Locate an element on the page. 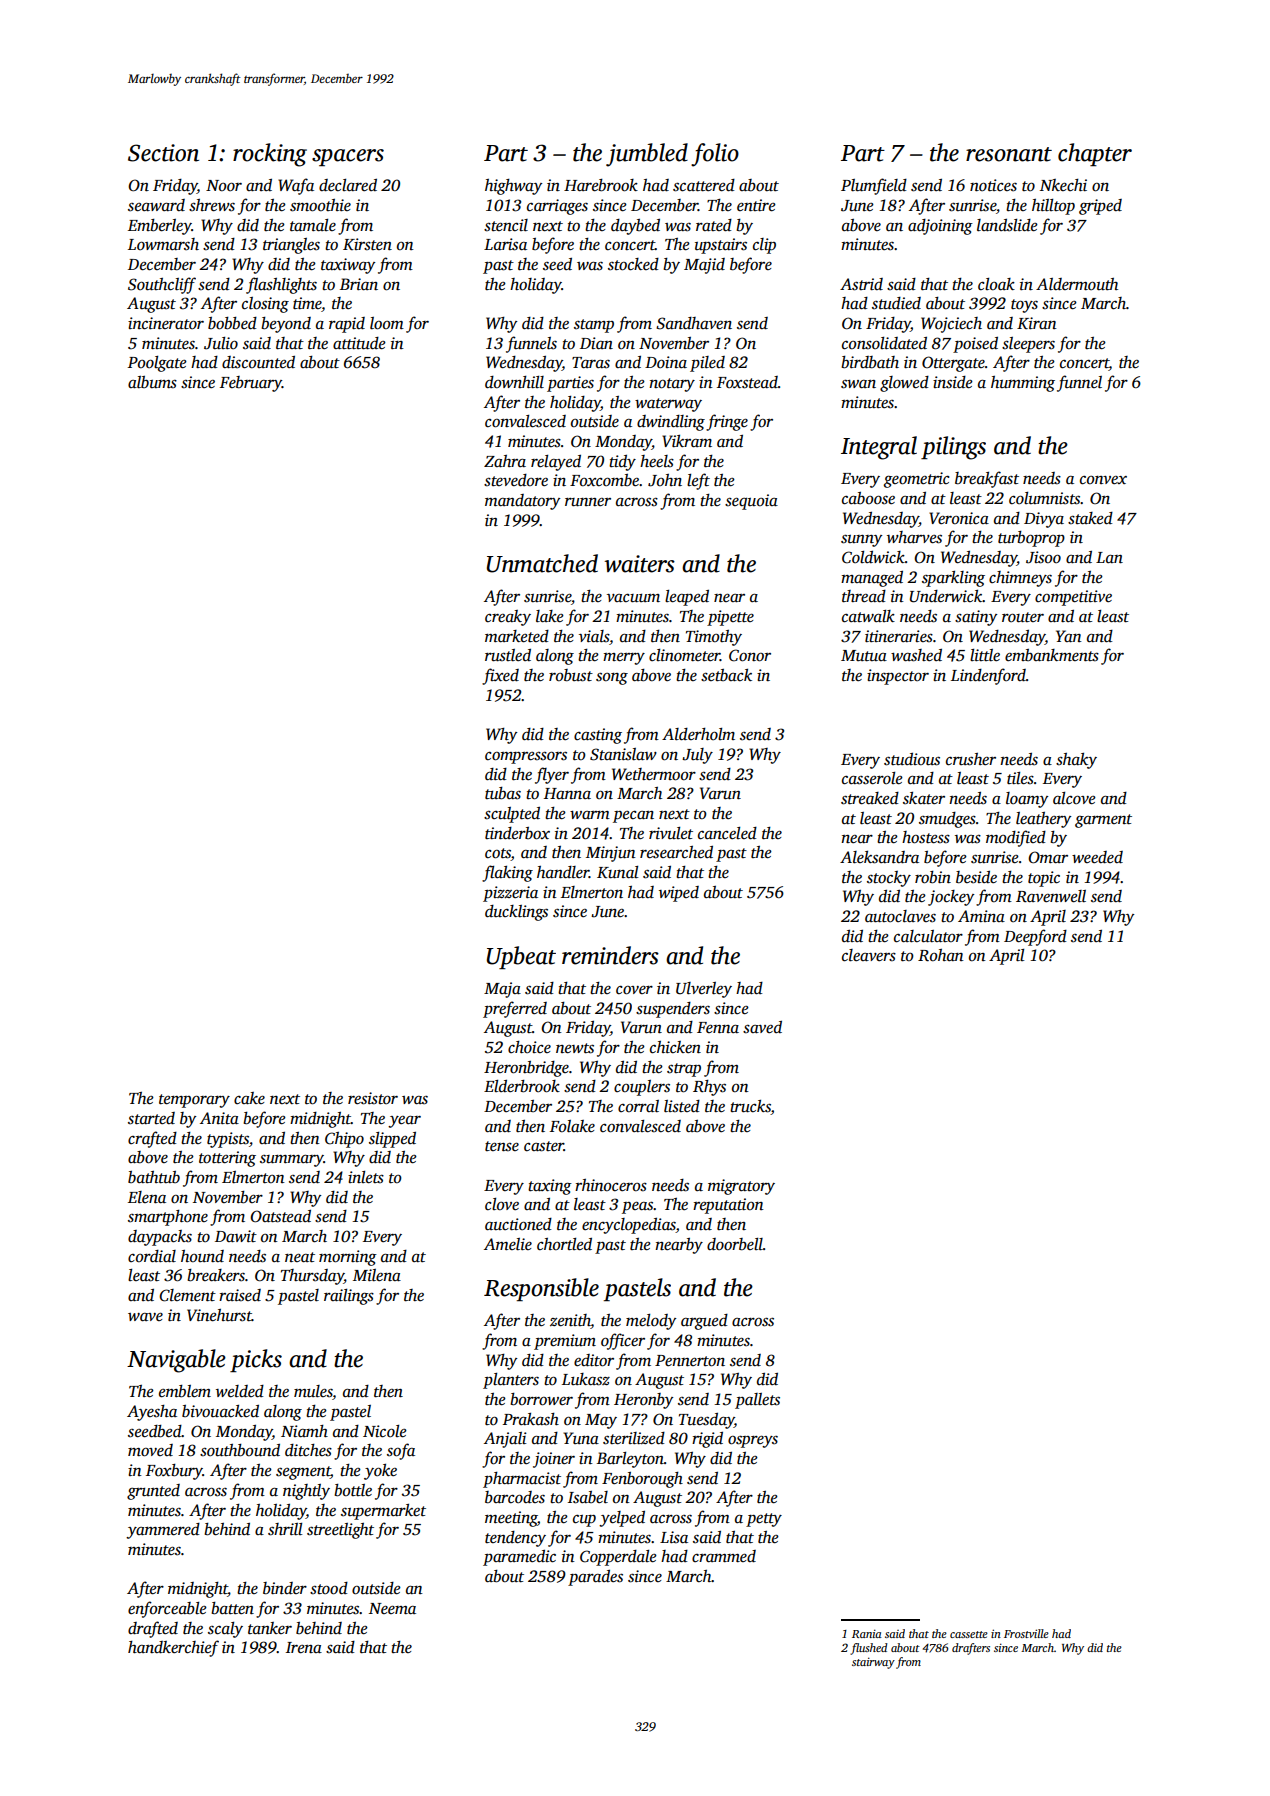 This image has width=1270, height=1796. tubas is located at coordinates (503, 793).
